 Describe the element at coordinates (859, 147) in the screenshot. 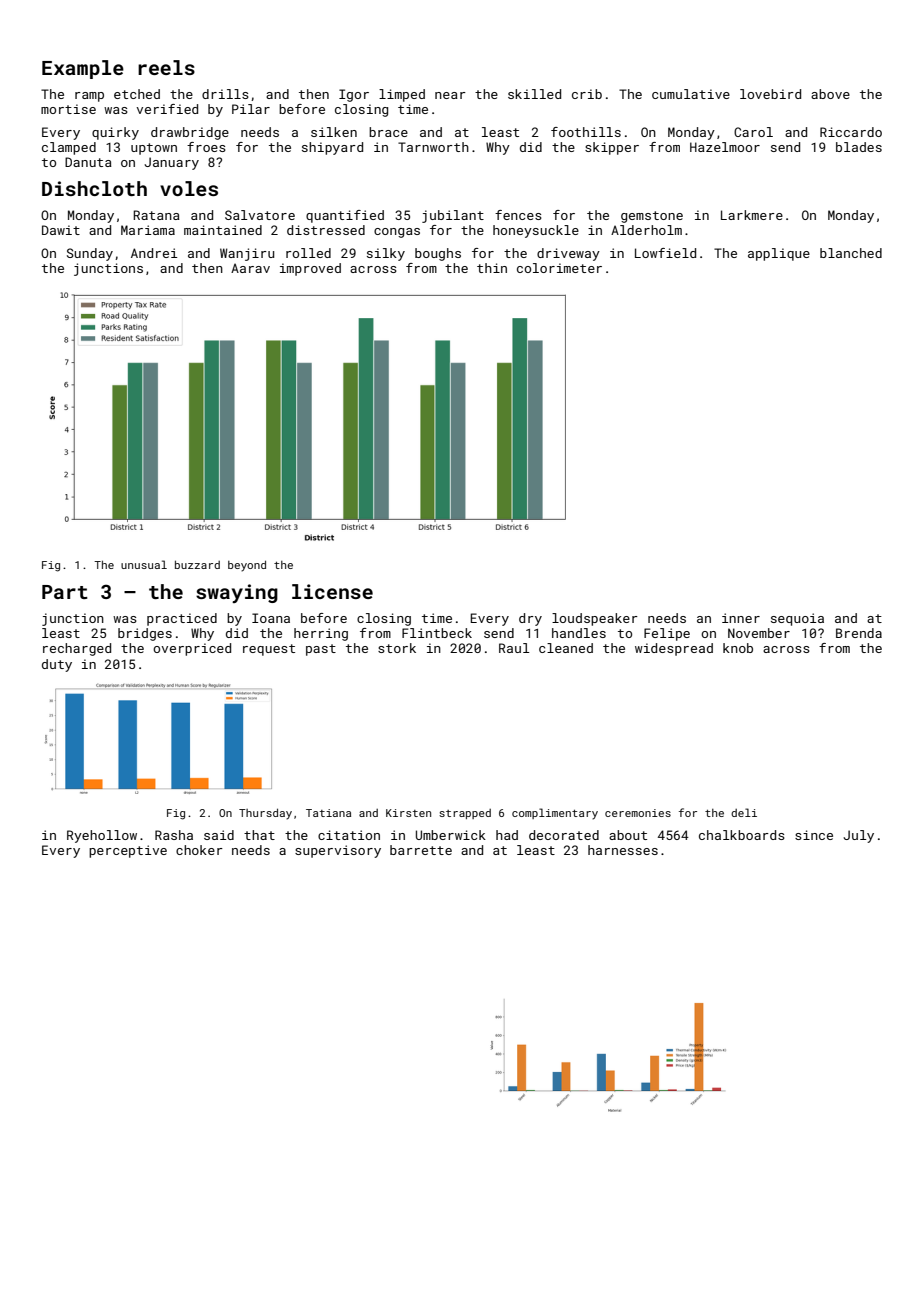

I see `blades` at that location.
